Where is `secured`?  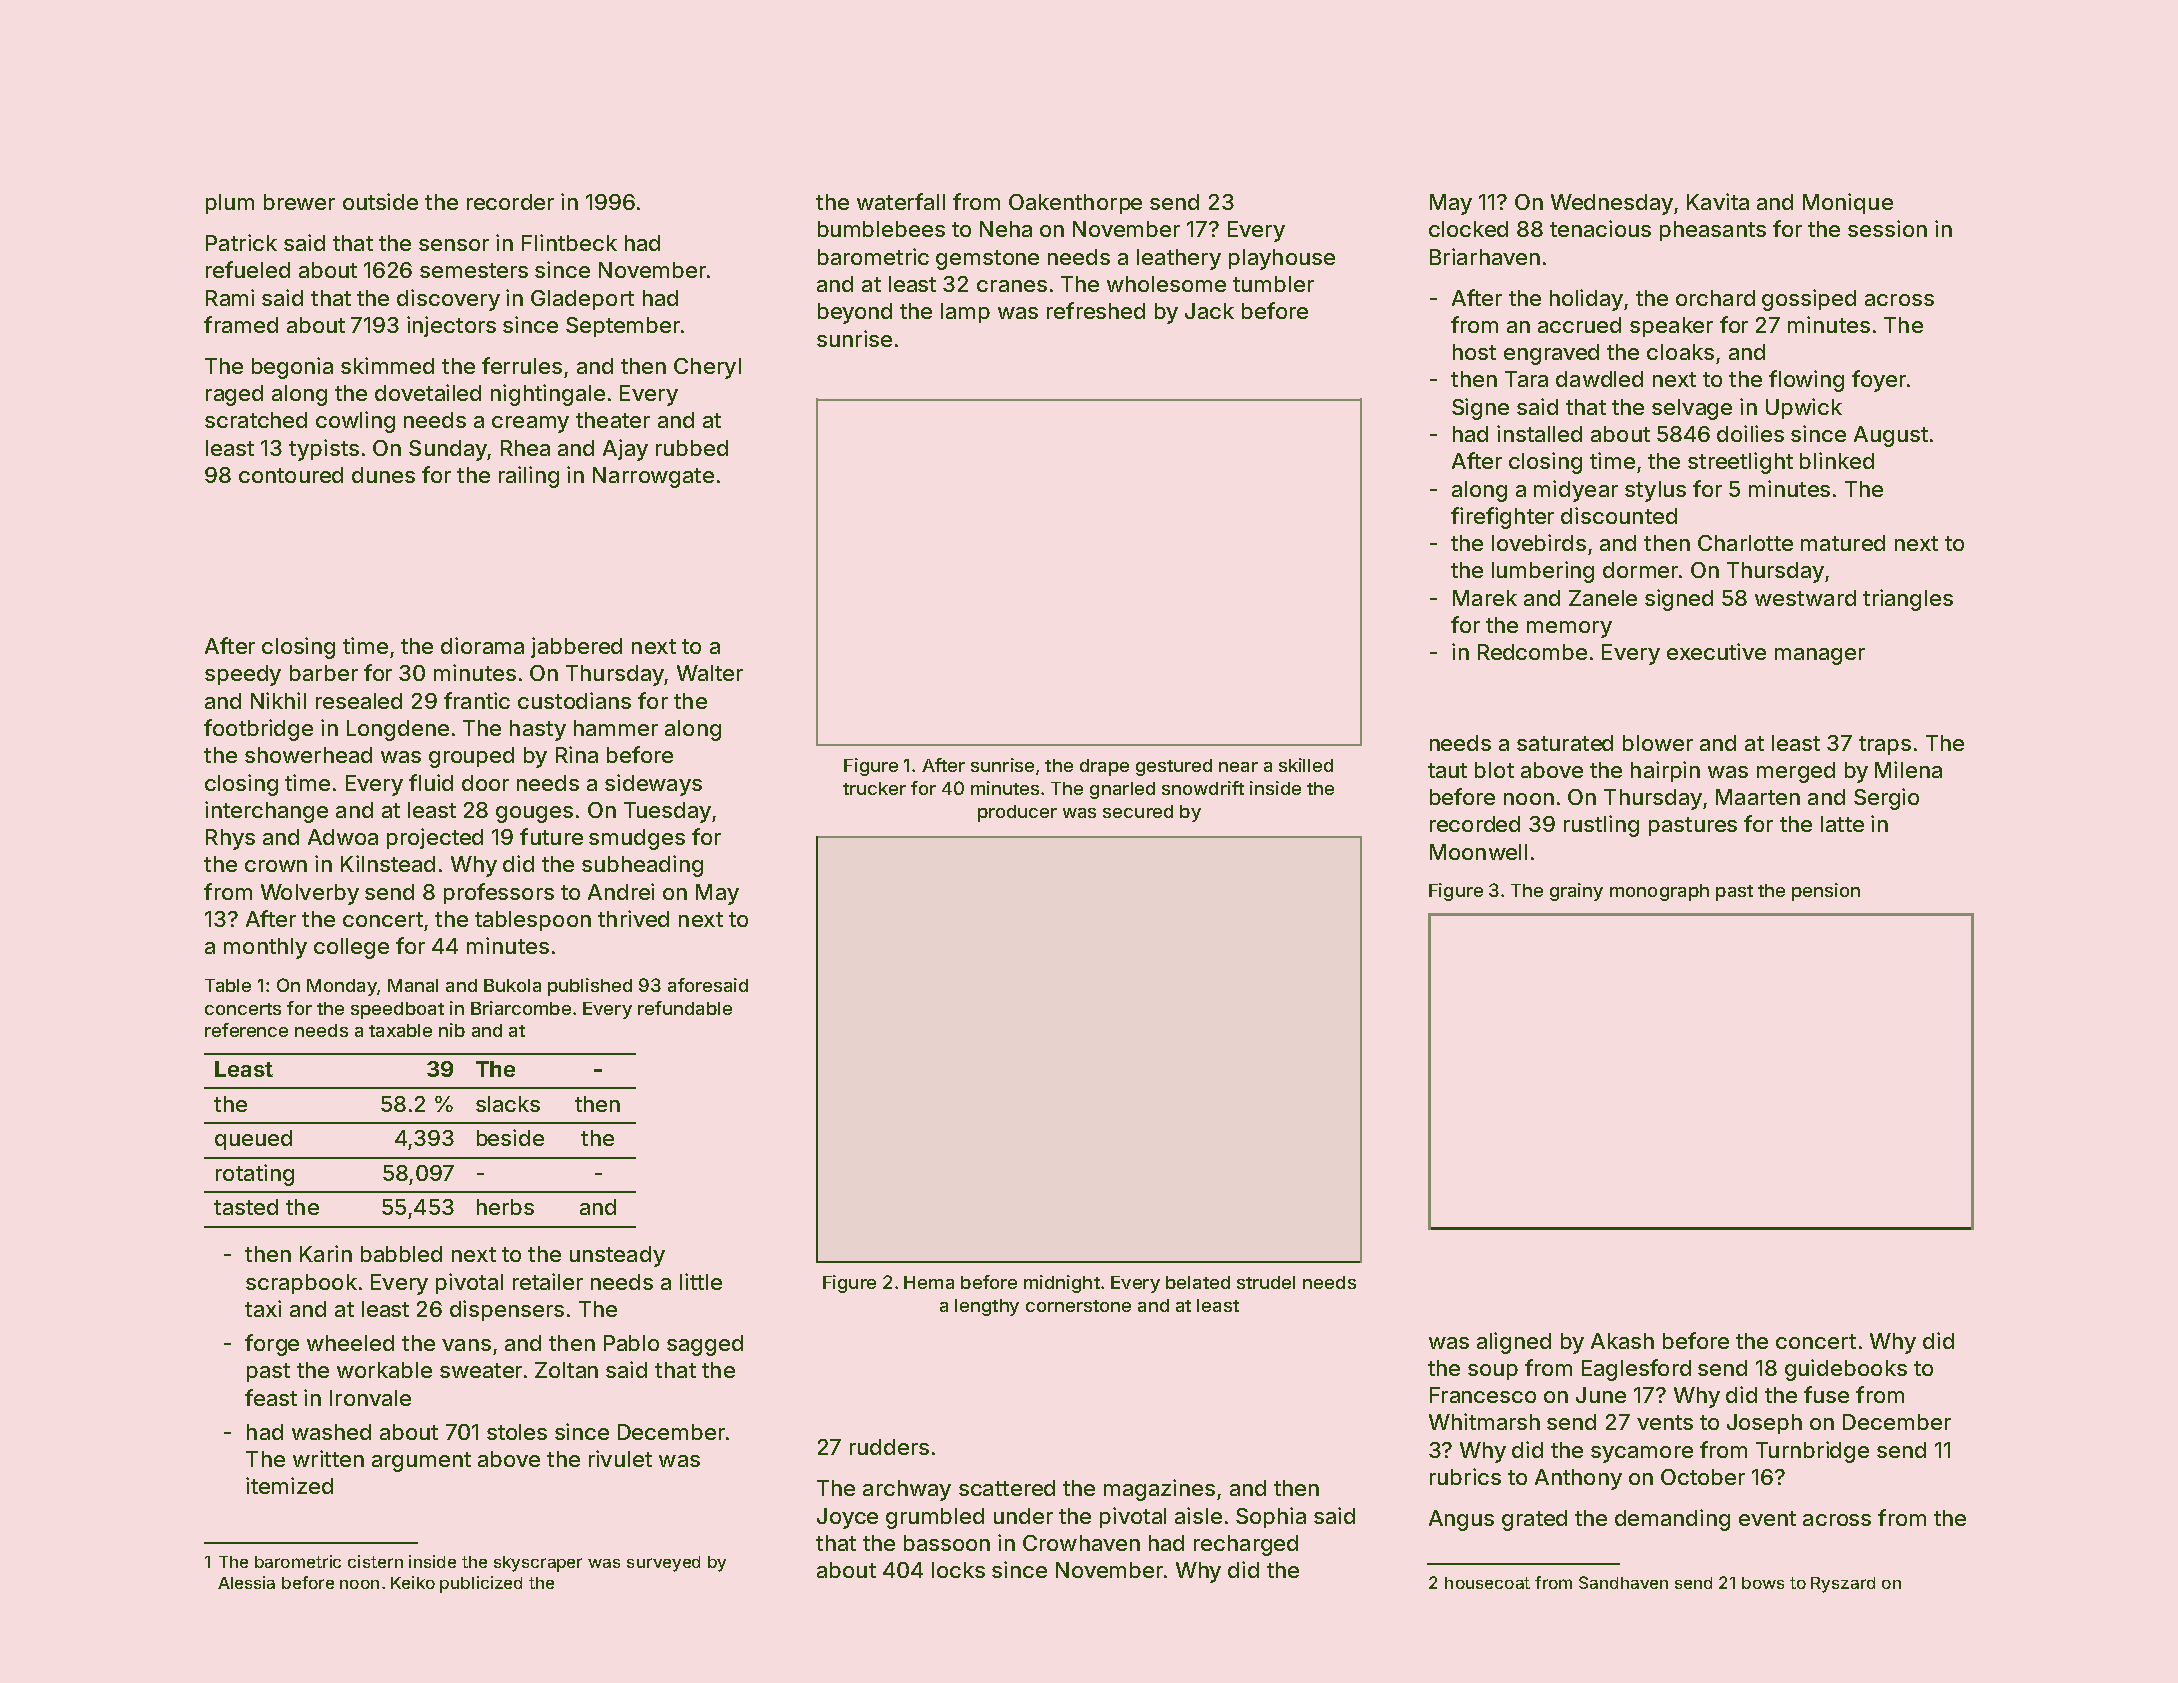
secured is located at coordinates (1138, 811).
